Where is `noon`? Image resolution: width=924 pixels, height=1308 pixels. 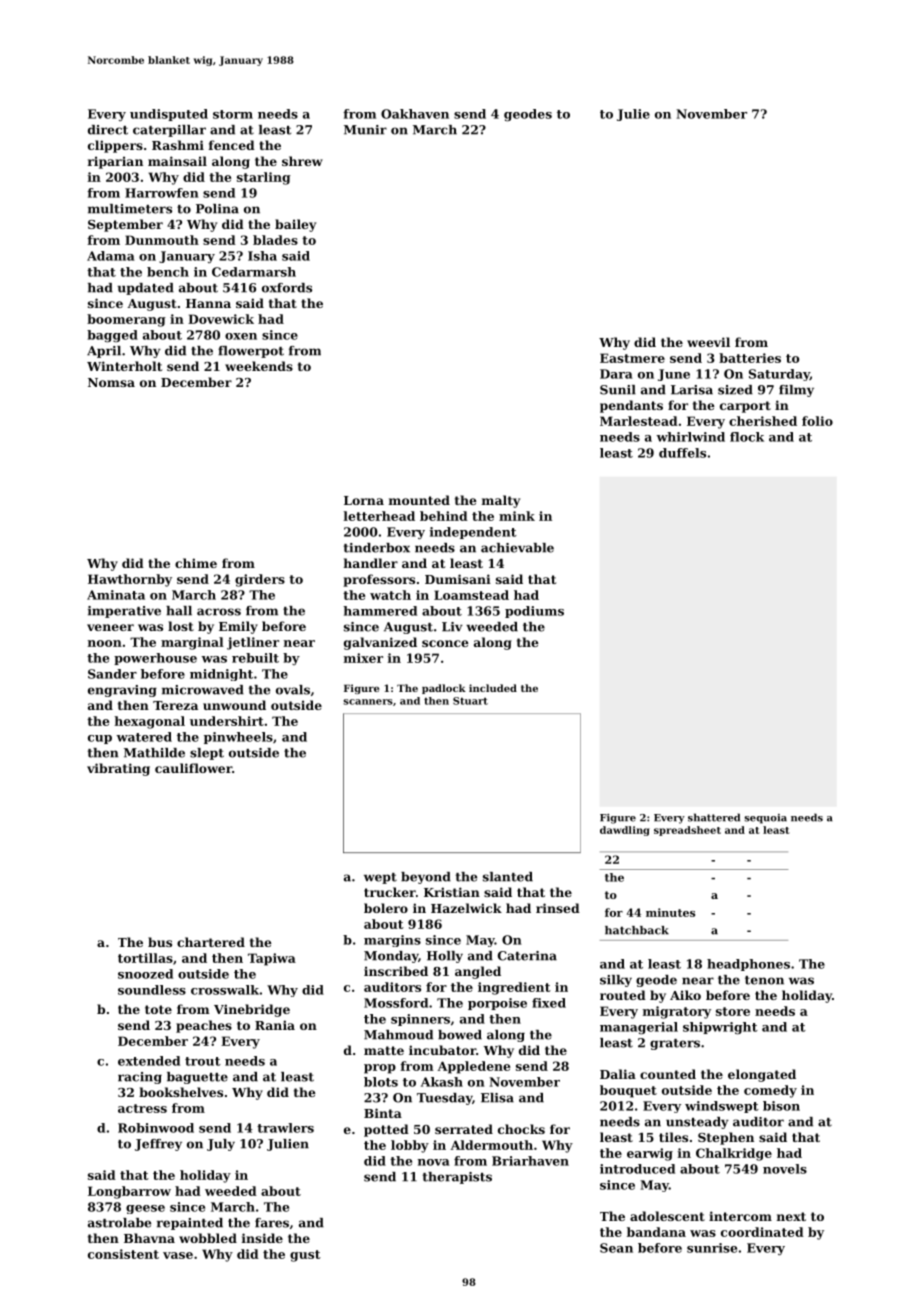 noon is located at coordinates (105, 643).
